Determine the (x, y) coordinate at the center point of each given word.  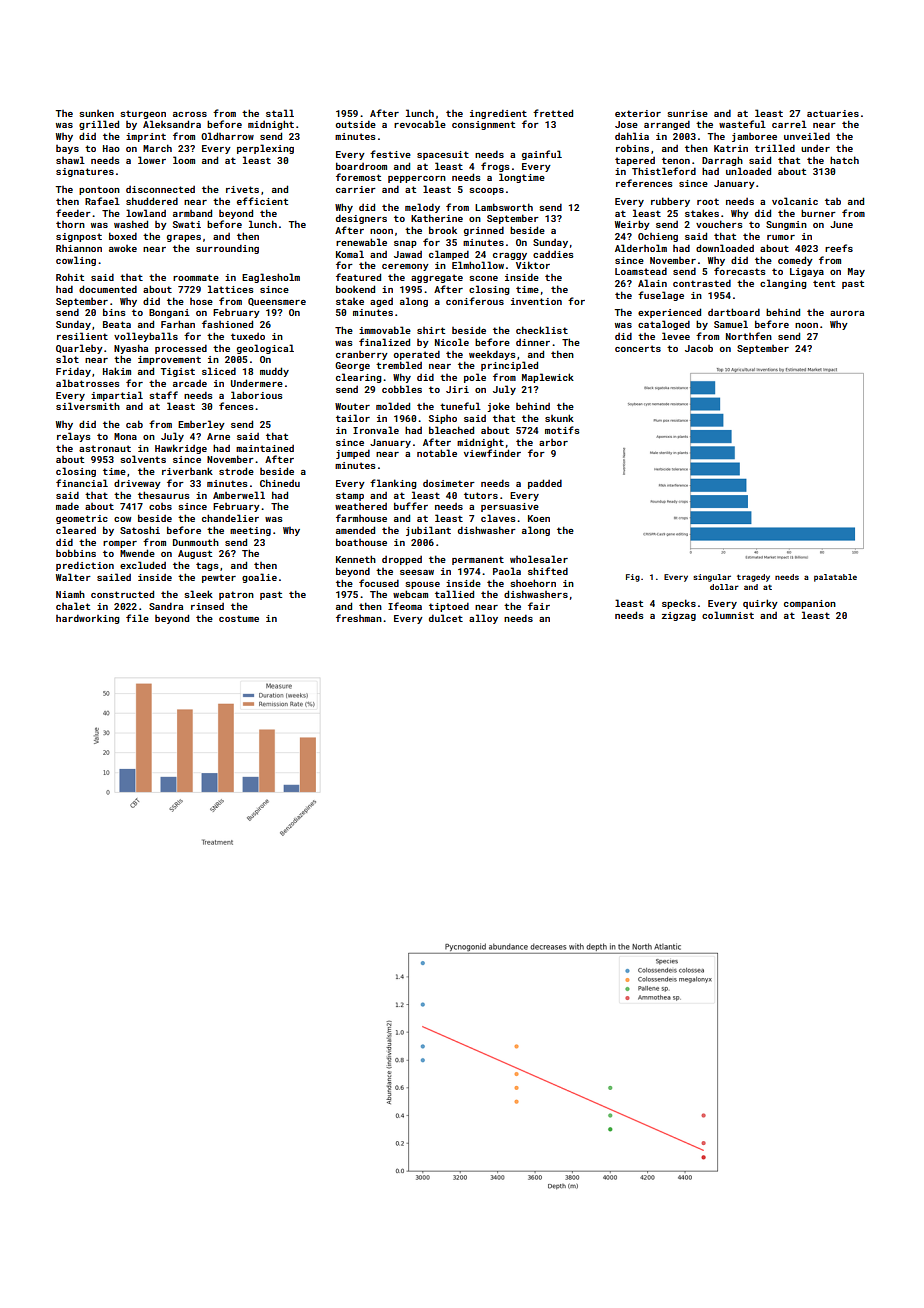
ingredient (498, 114)
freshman (359, 618)
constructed (122, 594)
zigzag (679, 616)
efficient (262, 201)
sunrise (687, 113)
